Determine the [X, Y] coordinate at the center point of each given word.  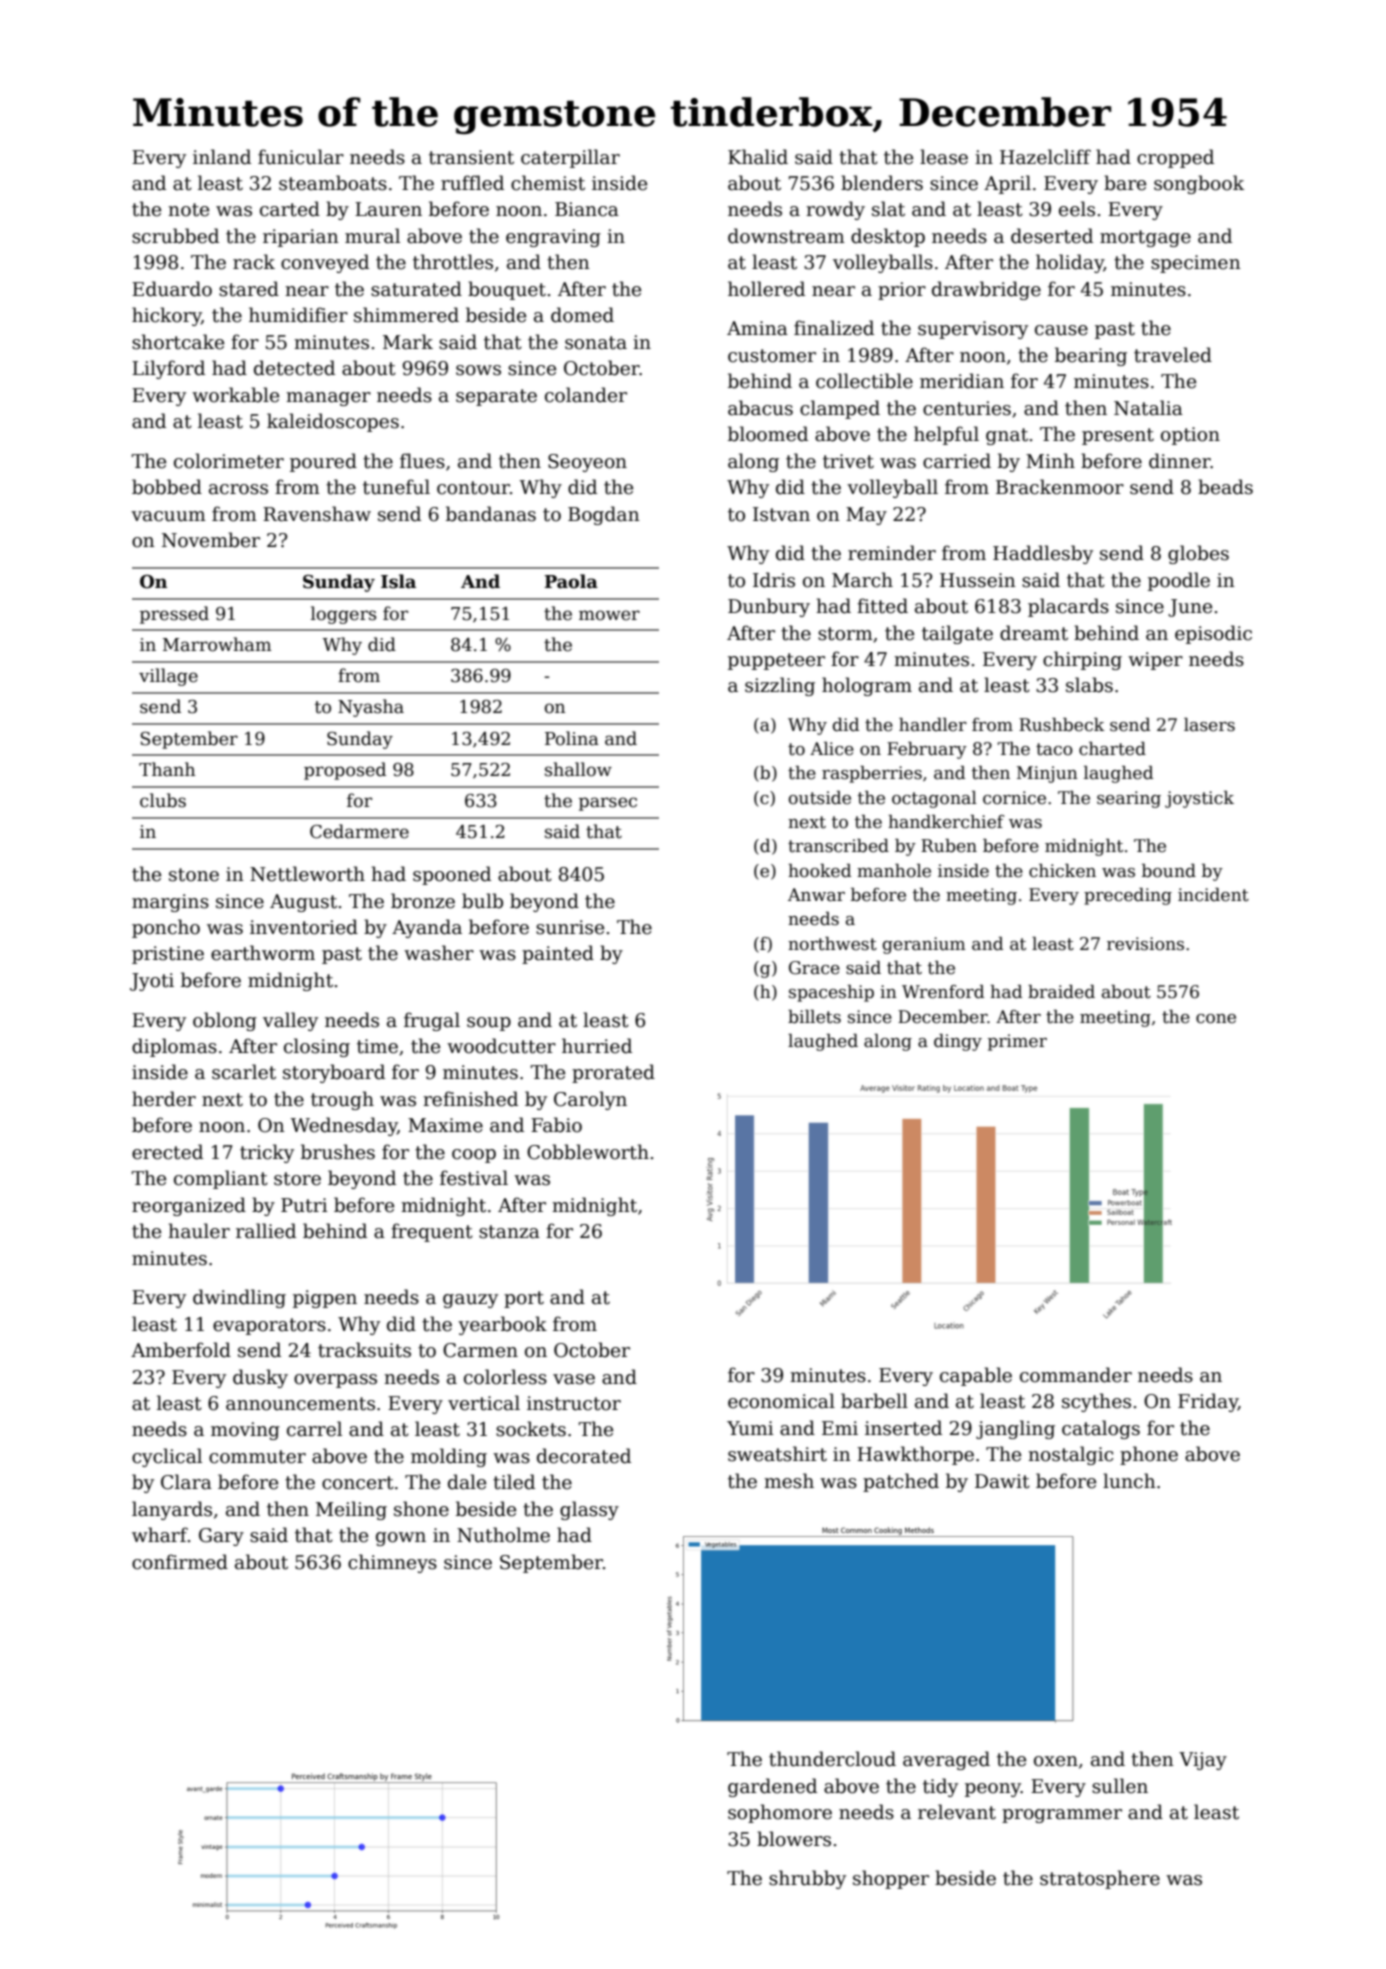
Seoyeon [587, 463]
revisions [1145, 944]
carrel [314, 1429]
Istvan [781, 514]
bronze [423, 901]
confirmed [180, 1562]
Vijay [1203, 1761]
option [1190, 436]
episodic [1213, 634]
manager [328, 399]
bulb [482, 901]
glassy [589, 1510]
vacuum [168, 516]
